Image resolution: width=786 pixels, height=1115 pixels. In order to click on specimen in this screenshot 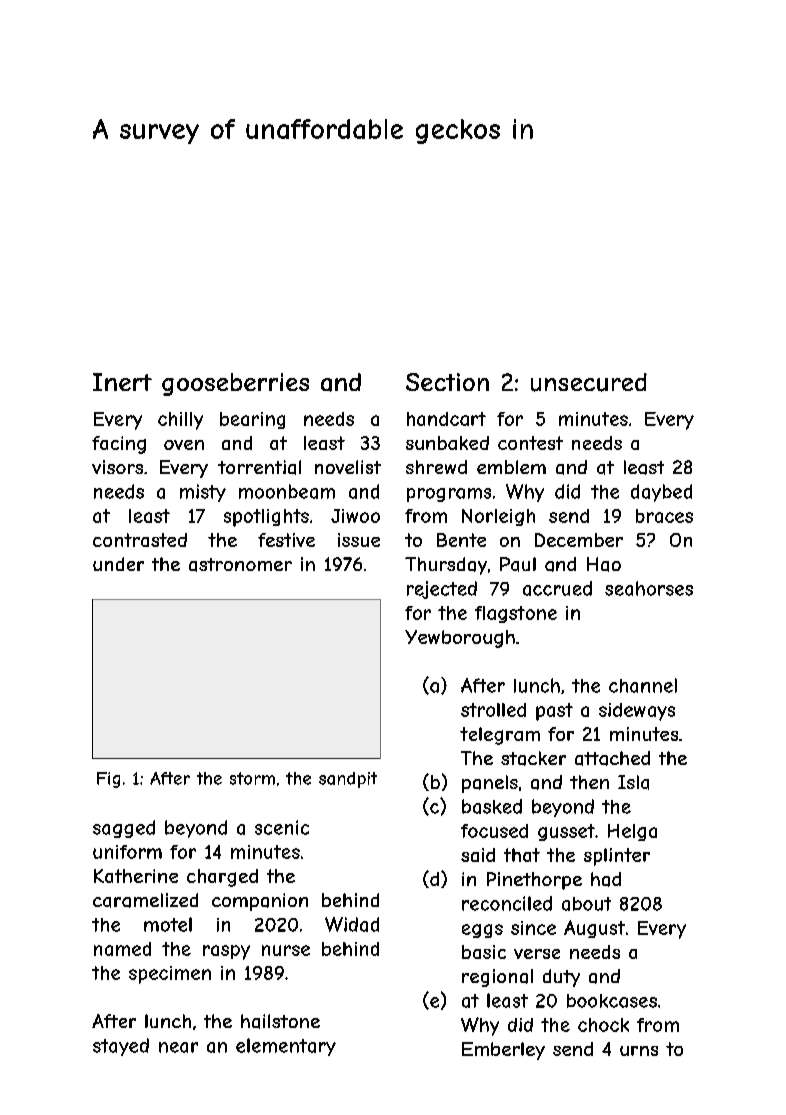, I will do `click(170, 975)`.
